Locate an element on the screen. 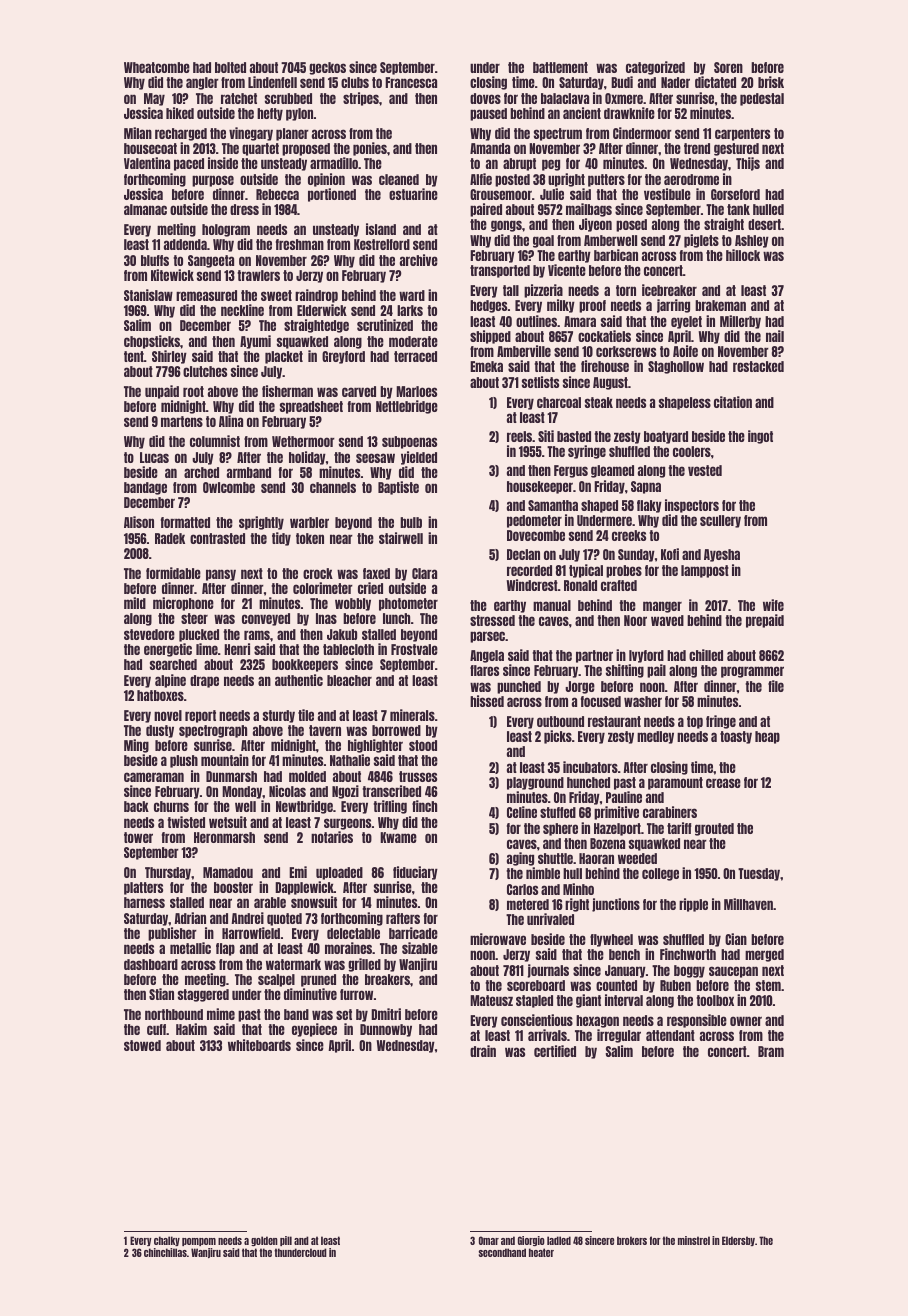  torn is located at coordinates (626, 290).
